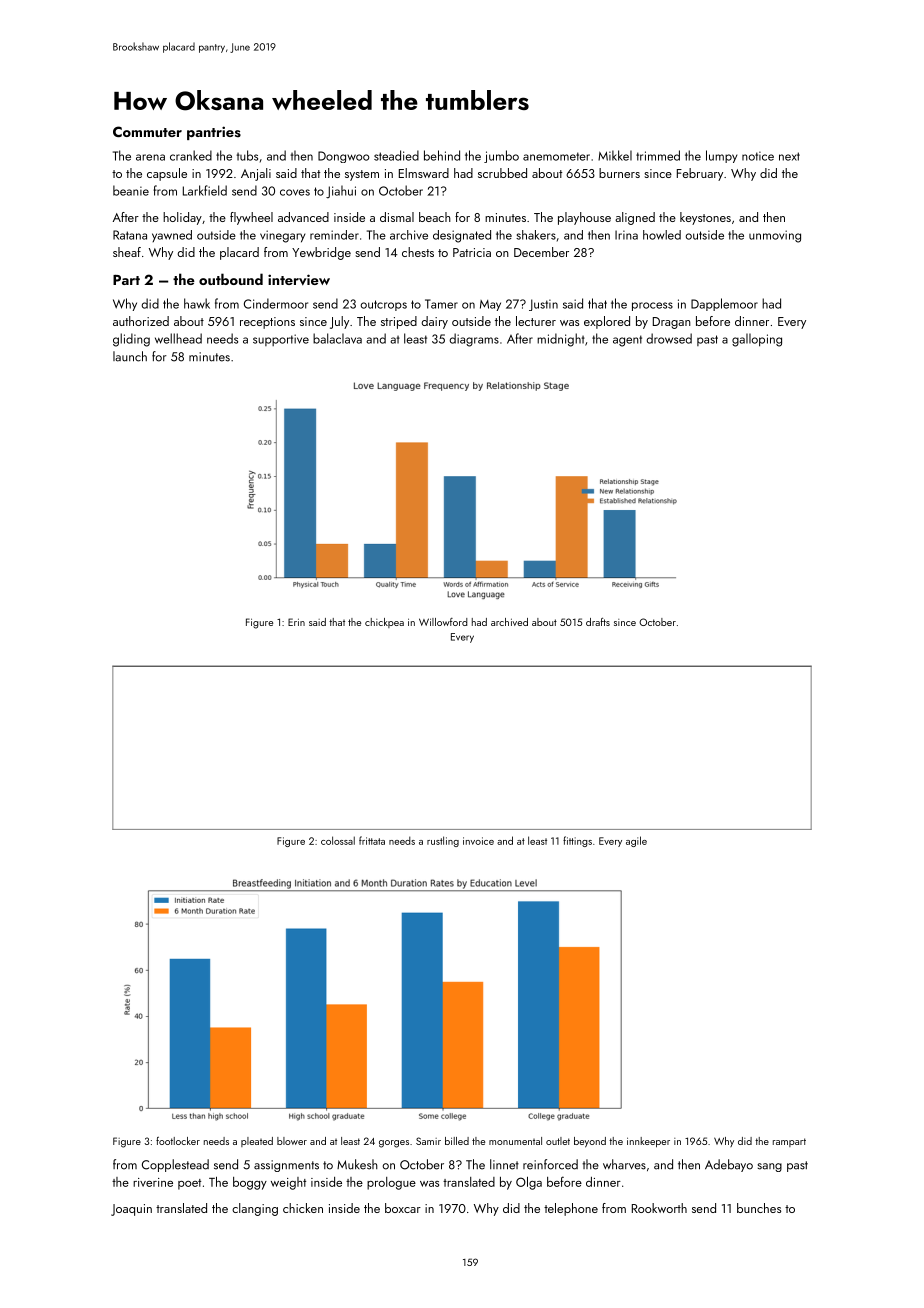 The height and width of the screenshot is (1308, 924). I want to click on chickpea, so click(384, 623).
